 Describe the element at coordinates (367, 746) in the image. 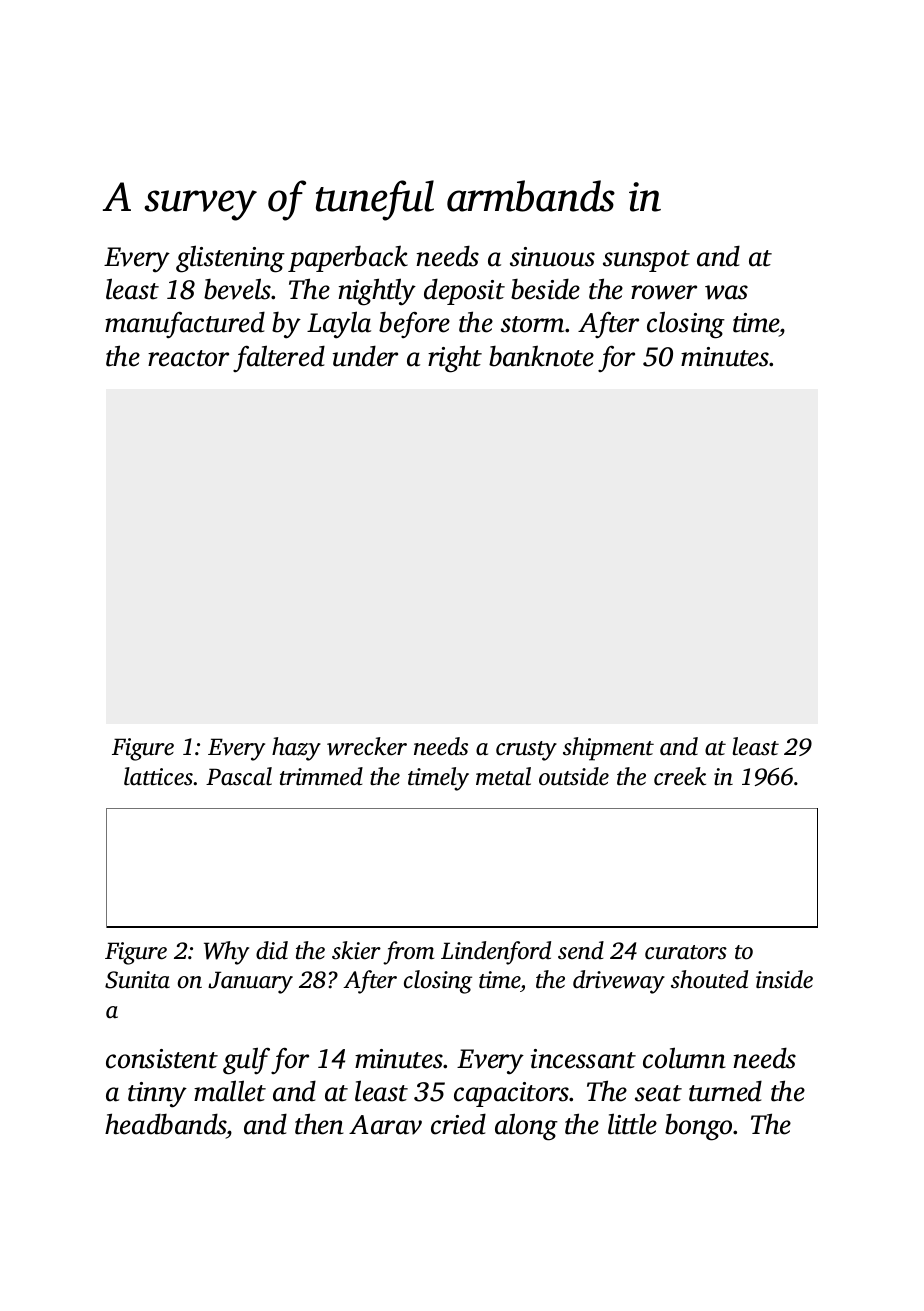

I see `wrecker` at that location.
